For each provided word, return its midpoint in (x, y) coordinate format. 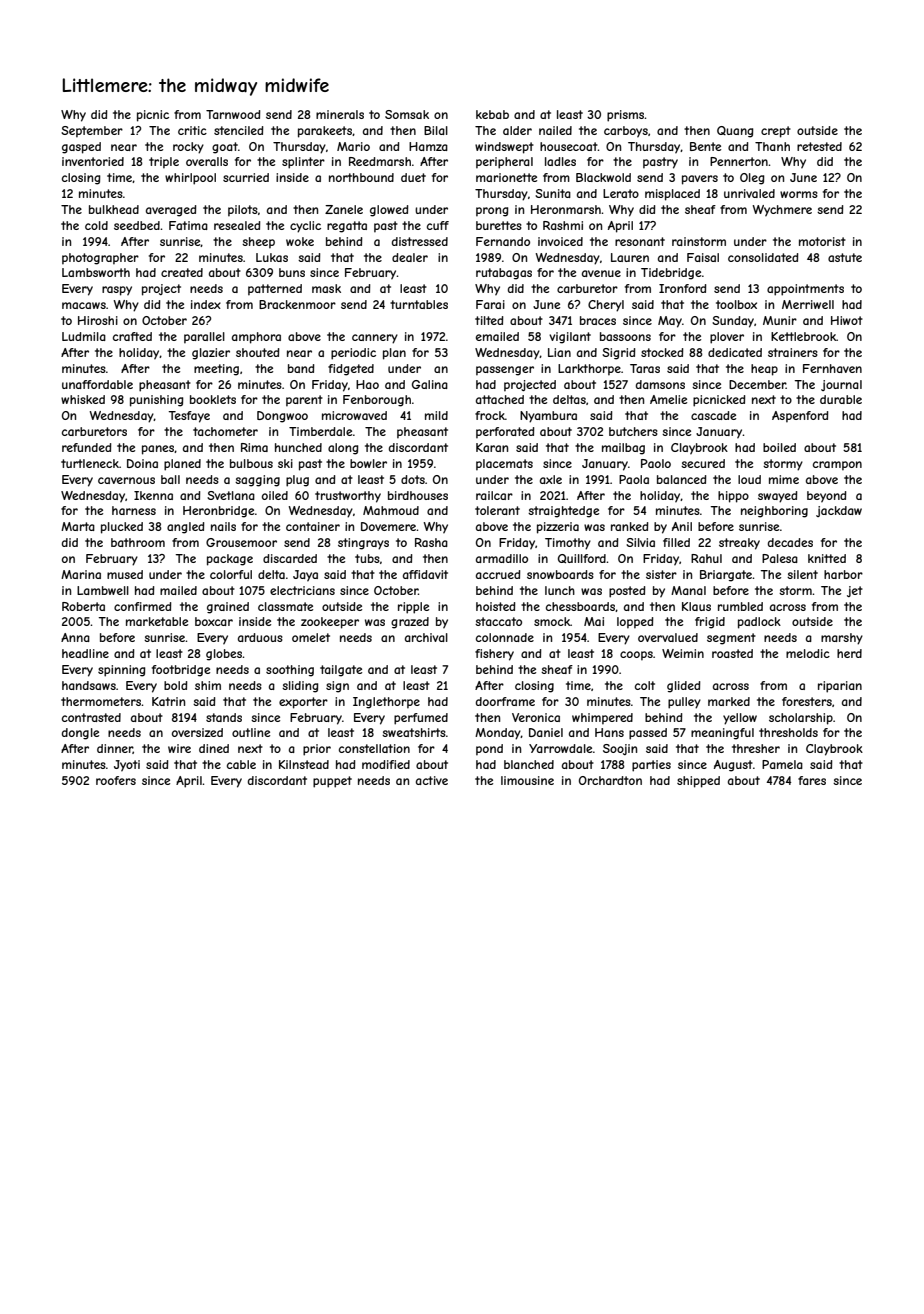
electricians (302, 590)
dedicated (735, 352)
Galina (430, 384)
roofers (116, 780)
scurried (246, 177)
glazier (211, 354)
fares (812, 780)
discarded (290, 558)
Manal (688, 590)
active (432, 780)
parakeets (325, 132)
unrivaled (749, 193)
